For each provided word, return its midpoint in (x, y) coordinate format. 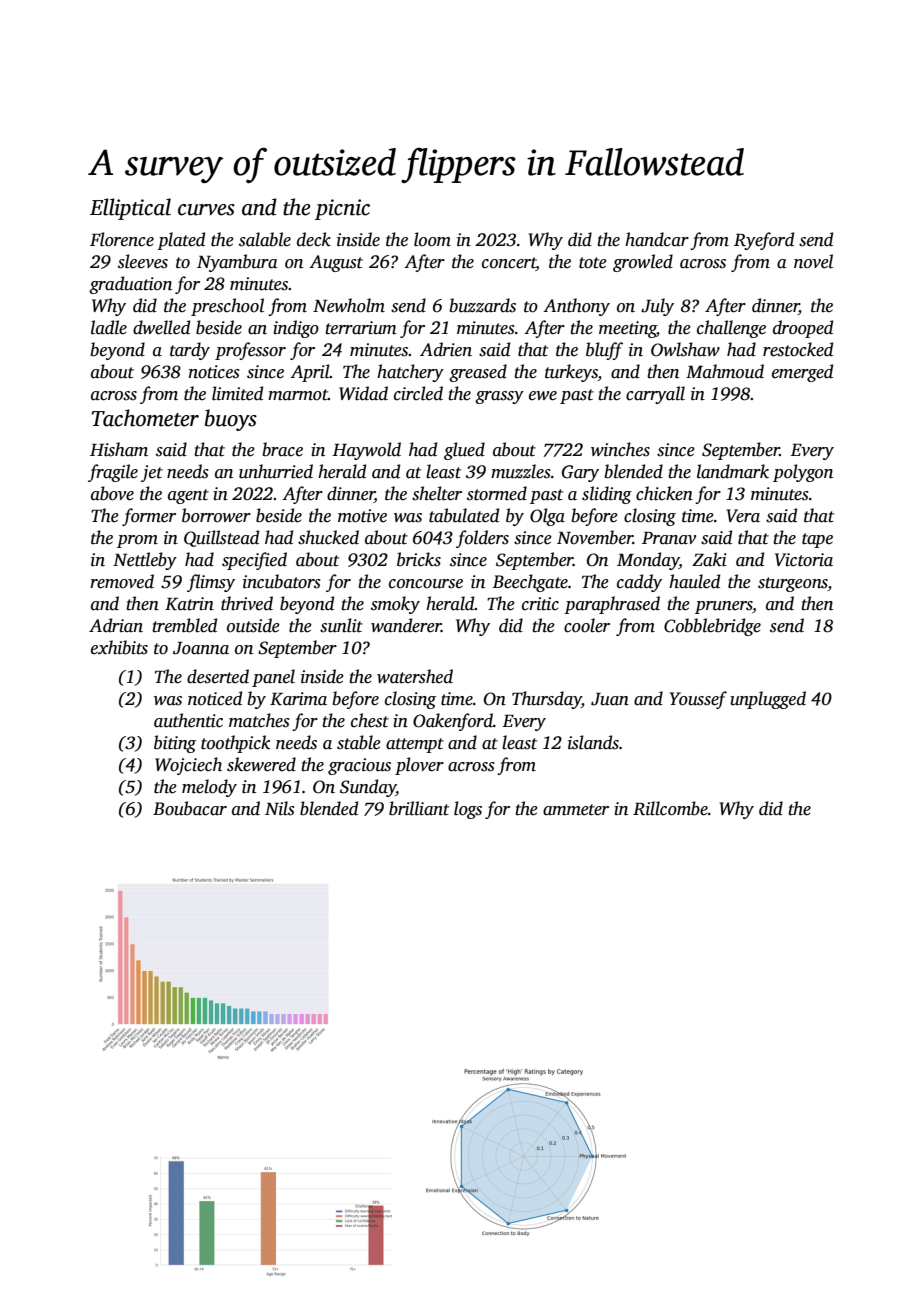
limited (237, 393)
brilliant (419, 808)
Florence (122, 239)
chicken (664, 493)
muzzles (521, 471)
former (149, 517)
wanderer (406, 625)
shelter (437, 493)
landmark (733, 471)
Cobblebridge (712, 627)
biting (175, 744)
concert (509, 264)
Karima (298, 699)
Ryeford (764, 241)
